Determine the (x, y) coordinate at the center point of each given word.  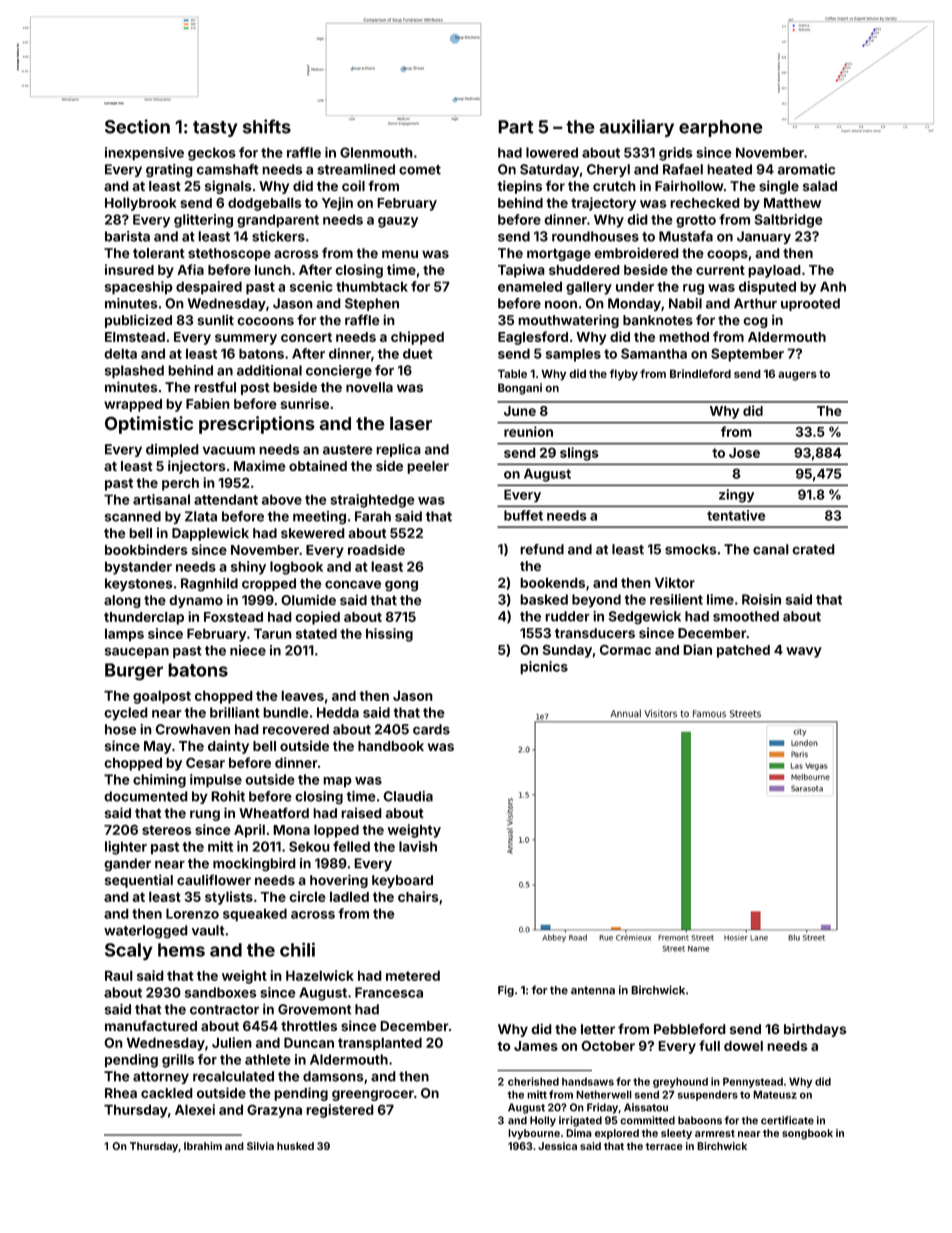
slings (579, 454)
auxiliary (636, 128)
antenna (593, 990)
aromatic (806, 169)
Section (137, 126)
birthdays (815, 1030)
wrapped (133, 405)
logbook (296, 568)
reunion (528, 431)
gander (127, 864)
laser (411, 423)
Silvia (260, 1146)
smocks (690, 549)
